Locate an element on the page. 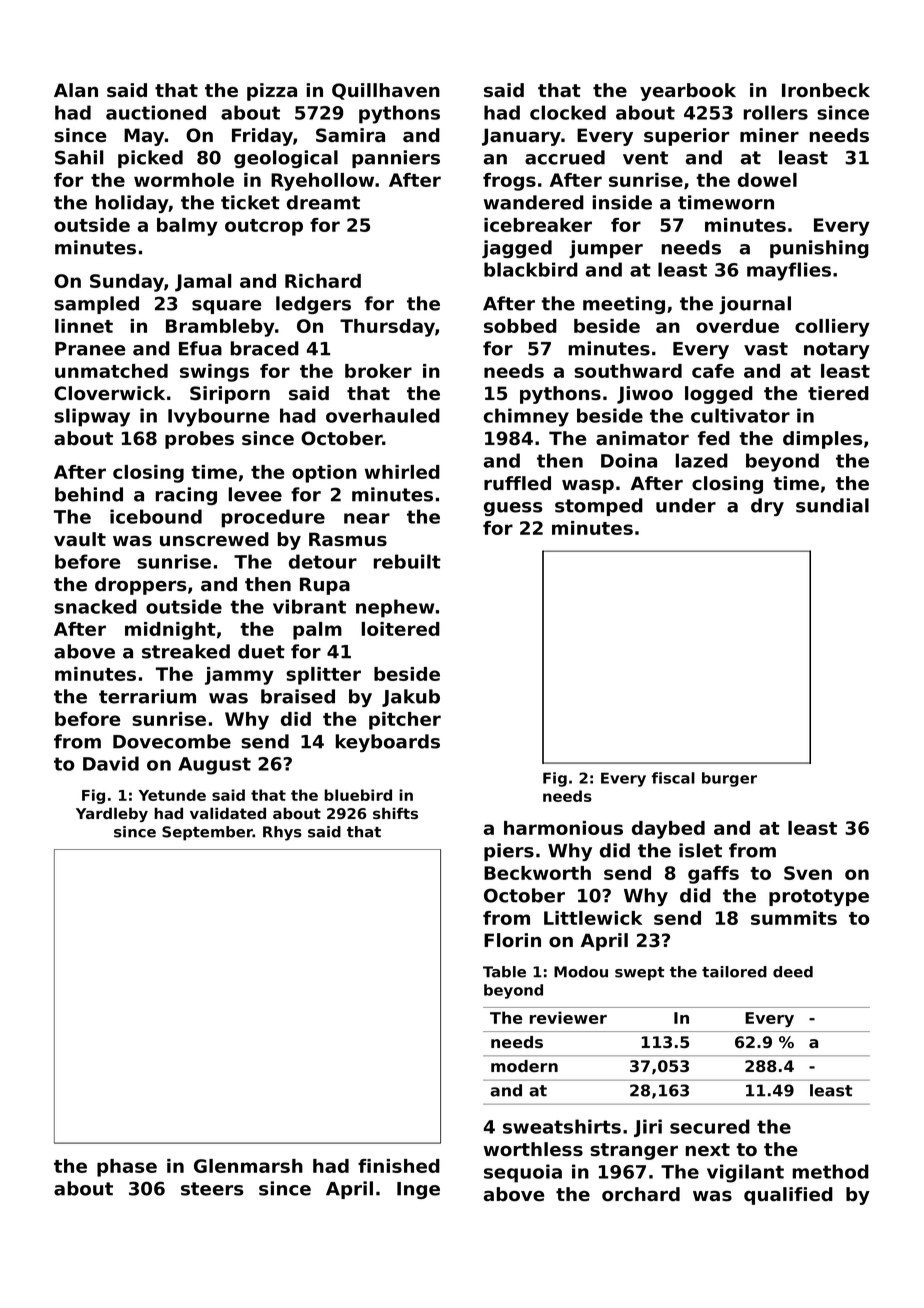  vault is located at coordinates (80, 539).
